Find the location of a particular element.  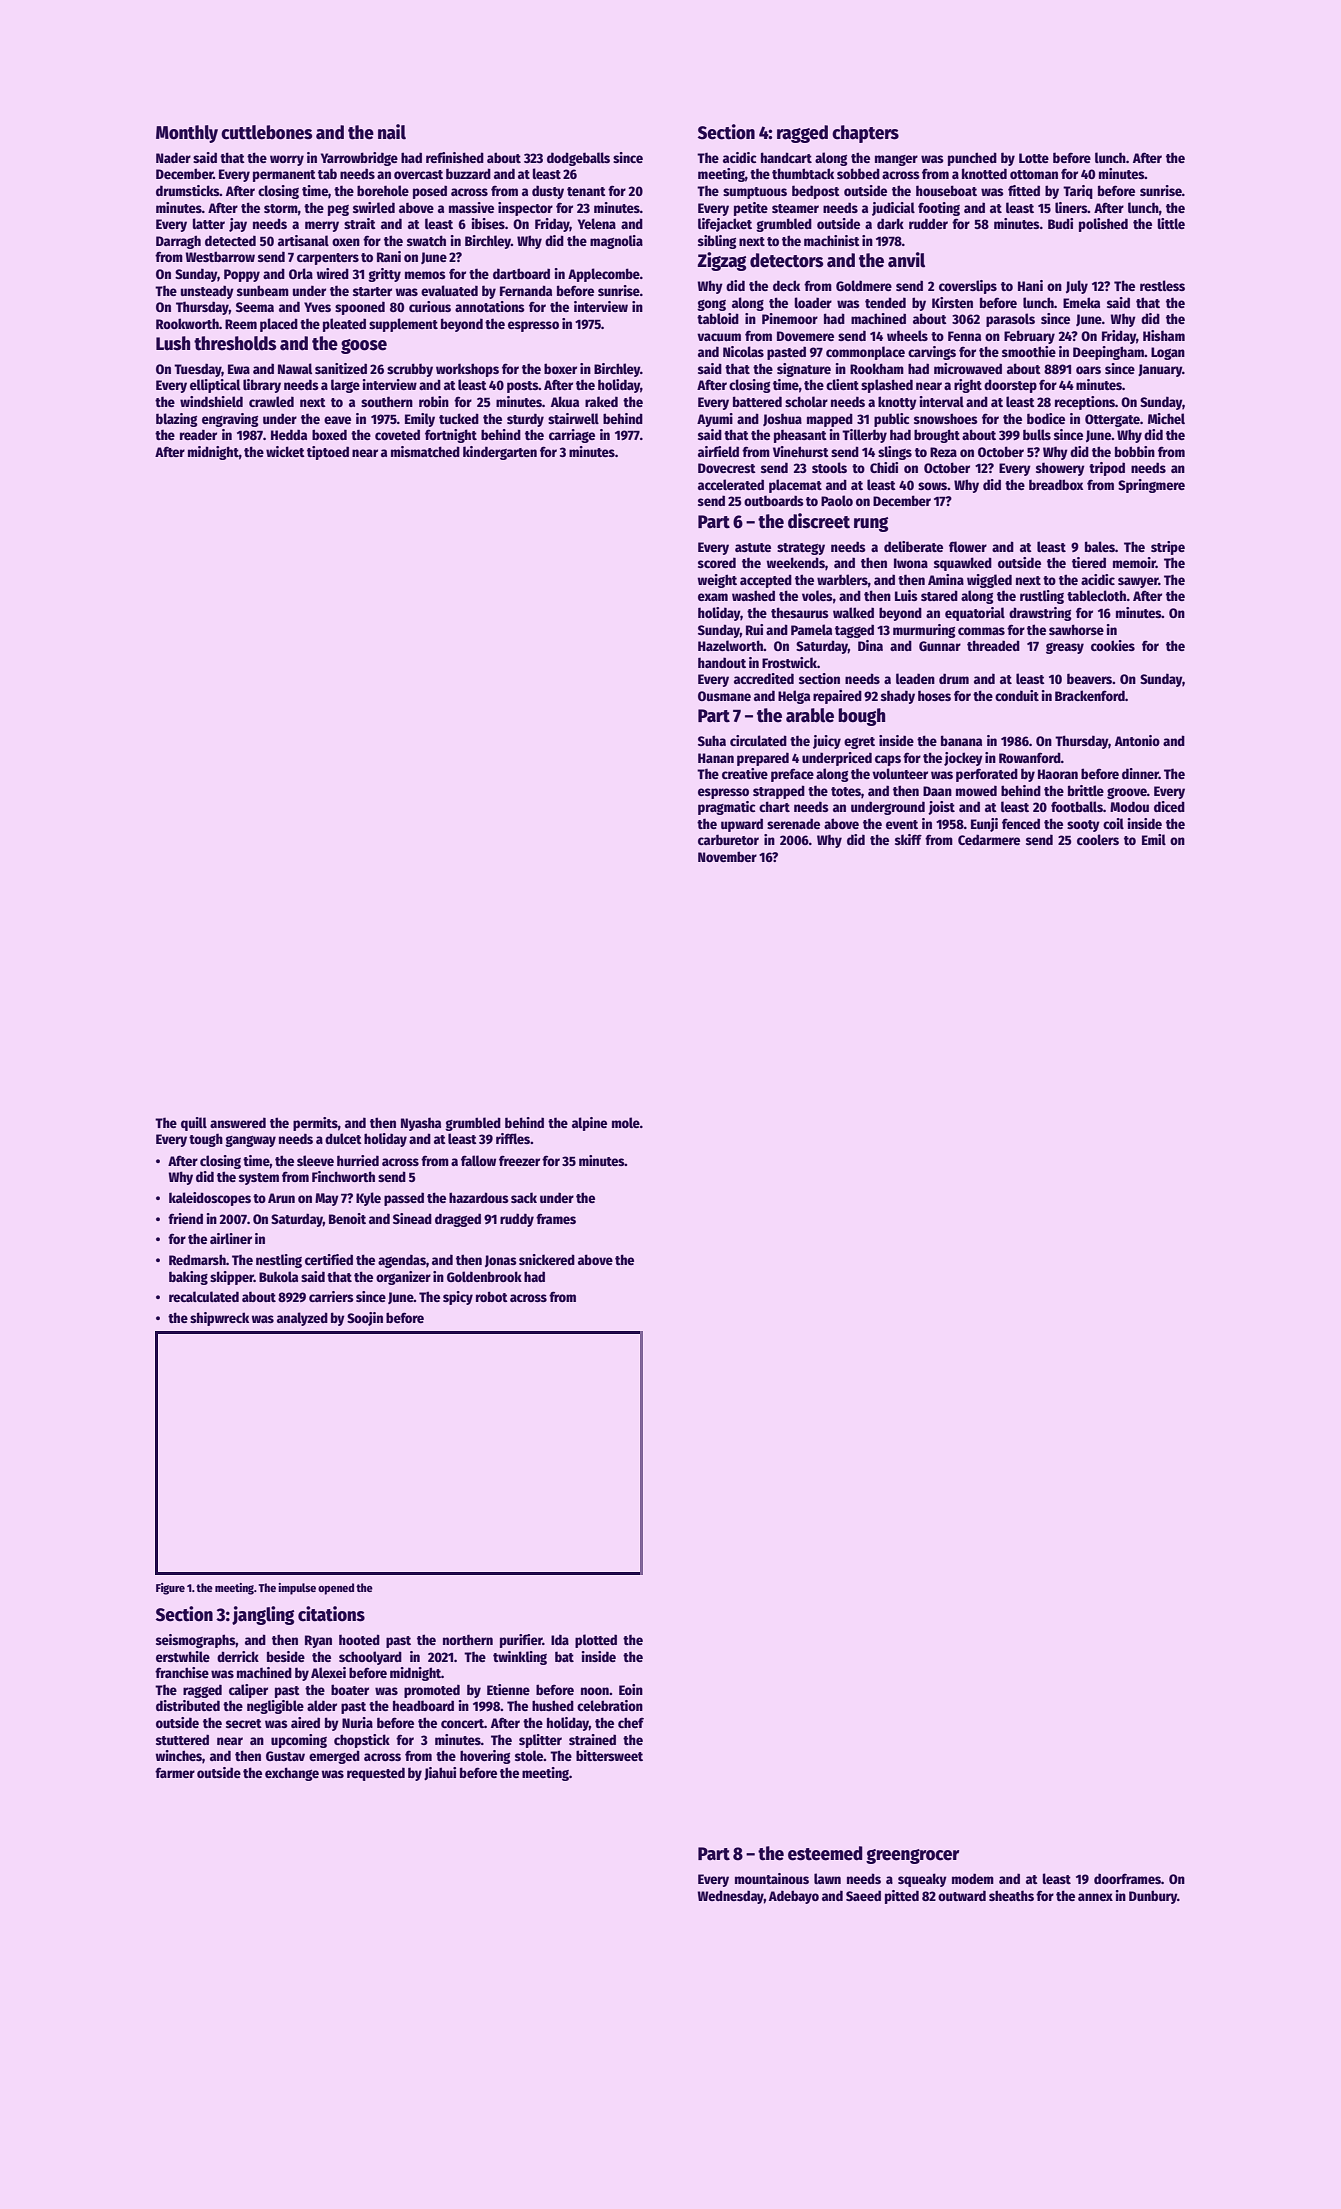

chapters is located at coordinates (865, 134).
